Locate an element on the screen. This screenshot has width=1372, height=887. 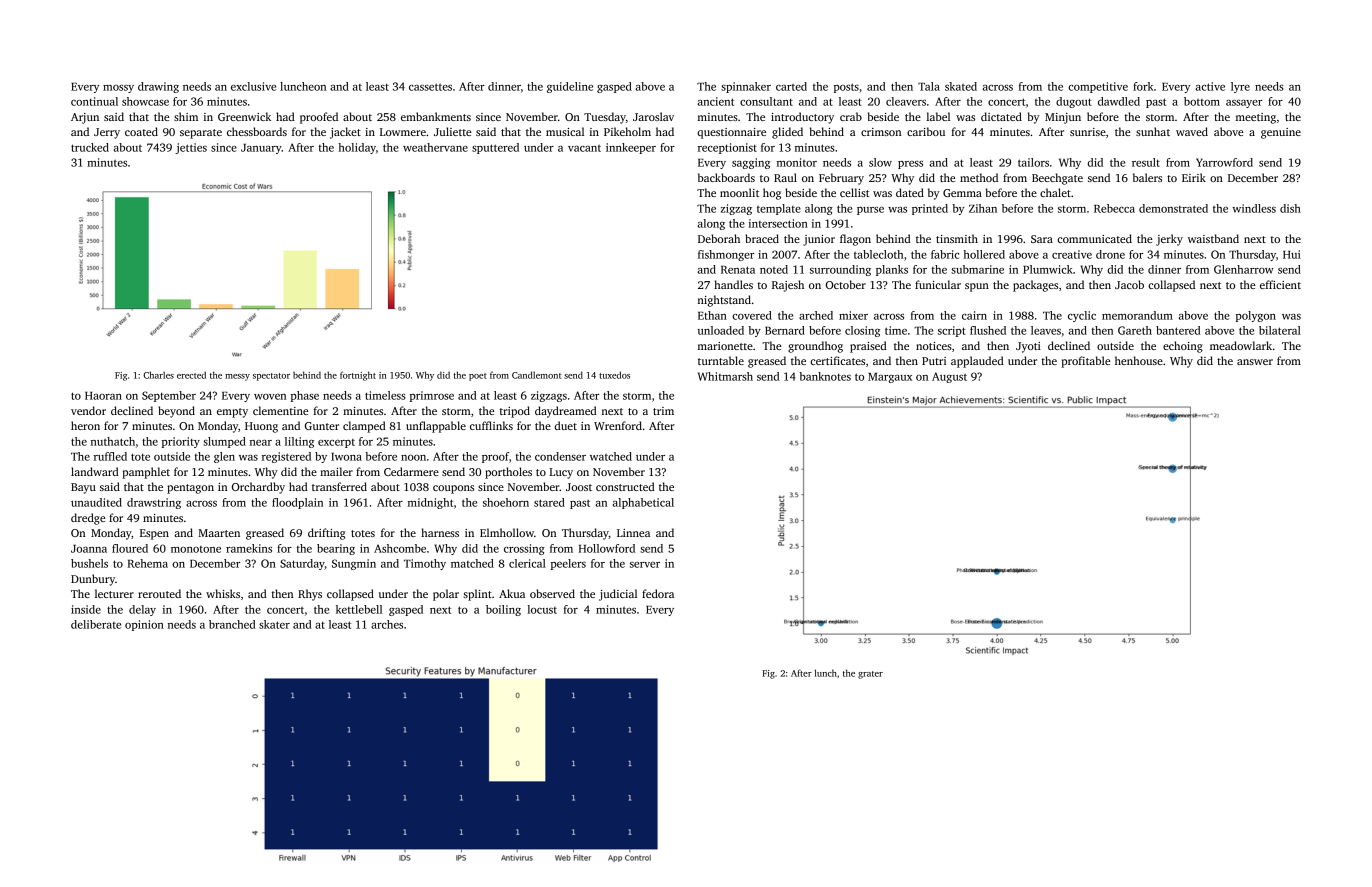
Sara is located at coordinates (1042, 239).
